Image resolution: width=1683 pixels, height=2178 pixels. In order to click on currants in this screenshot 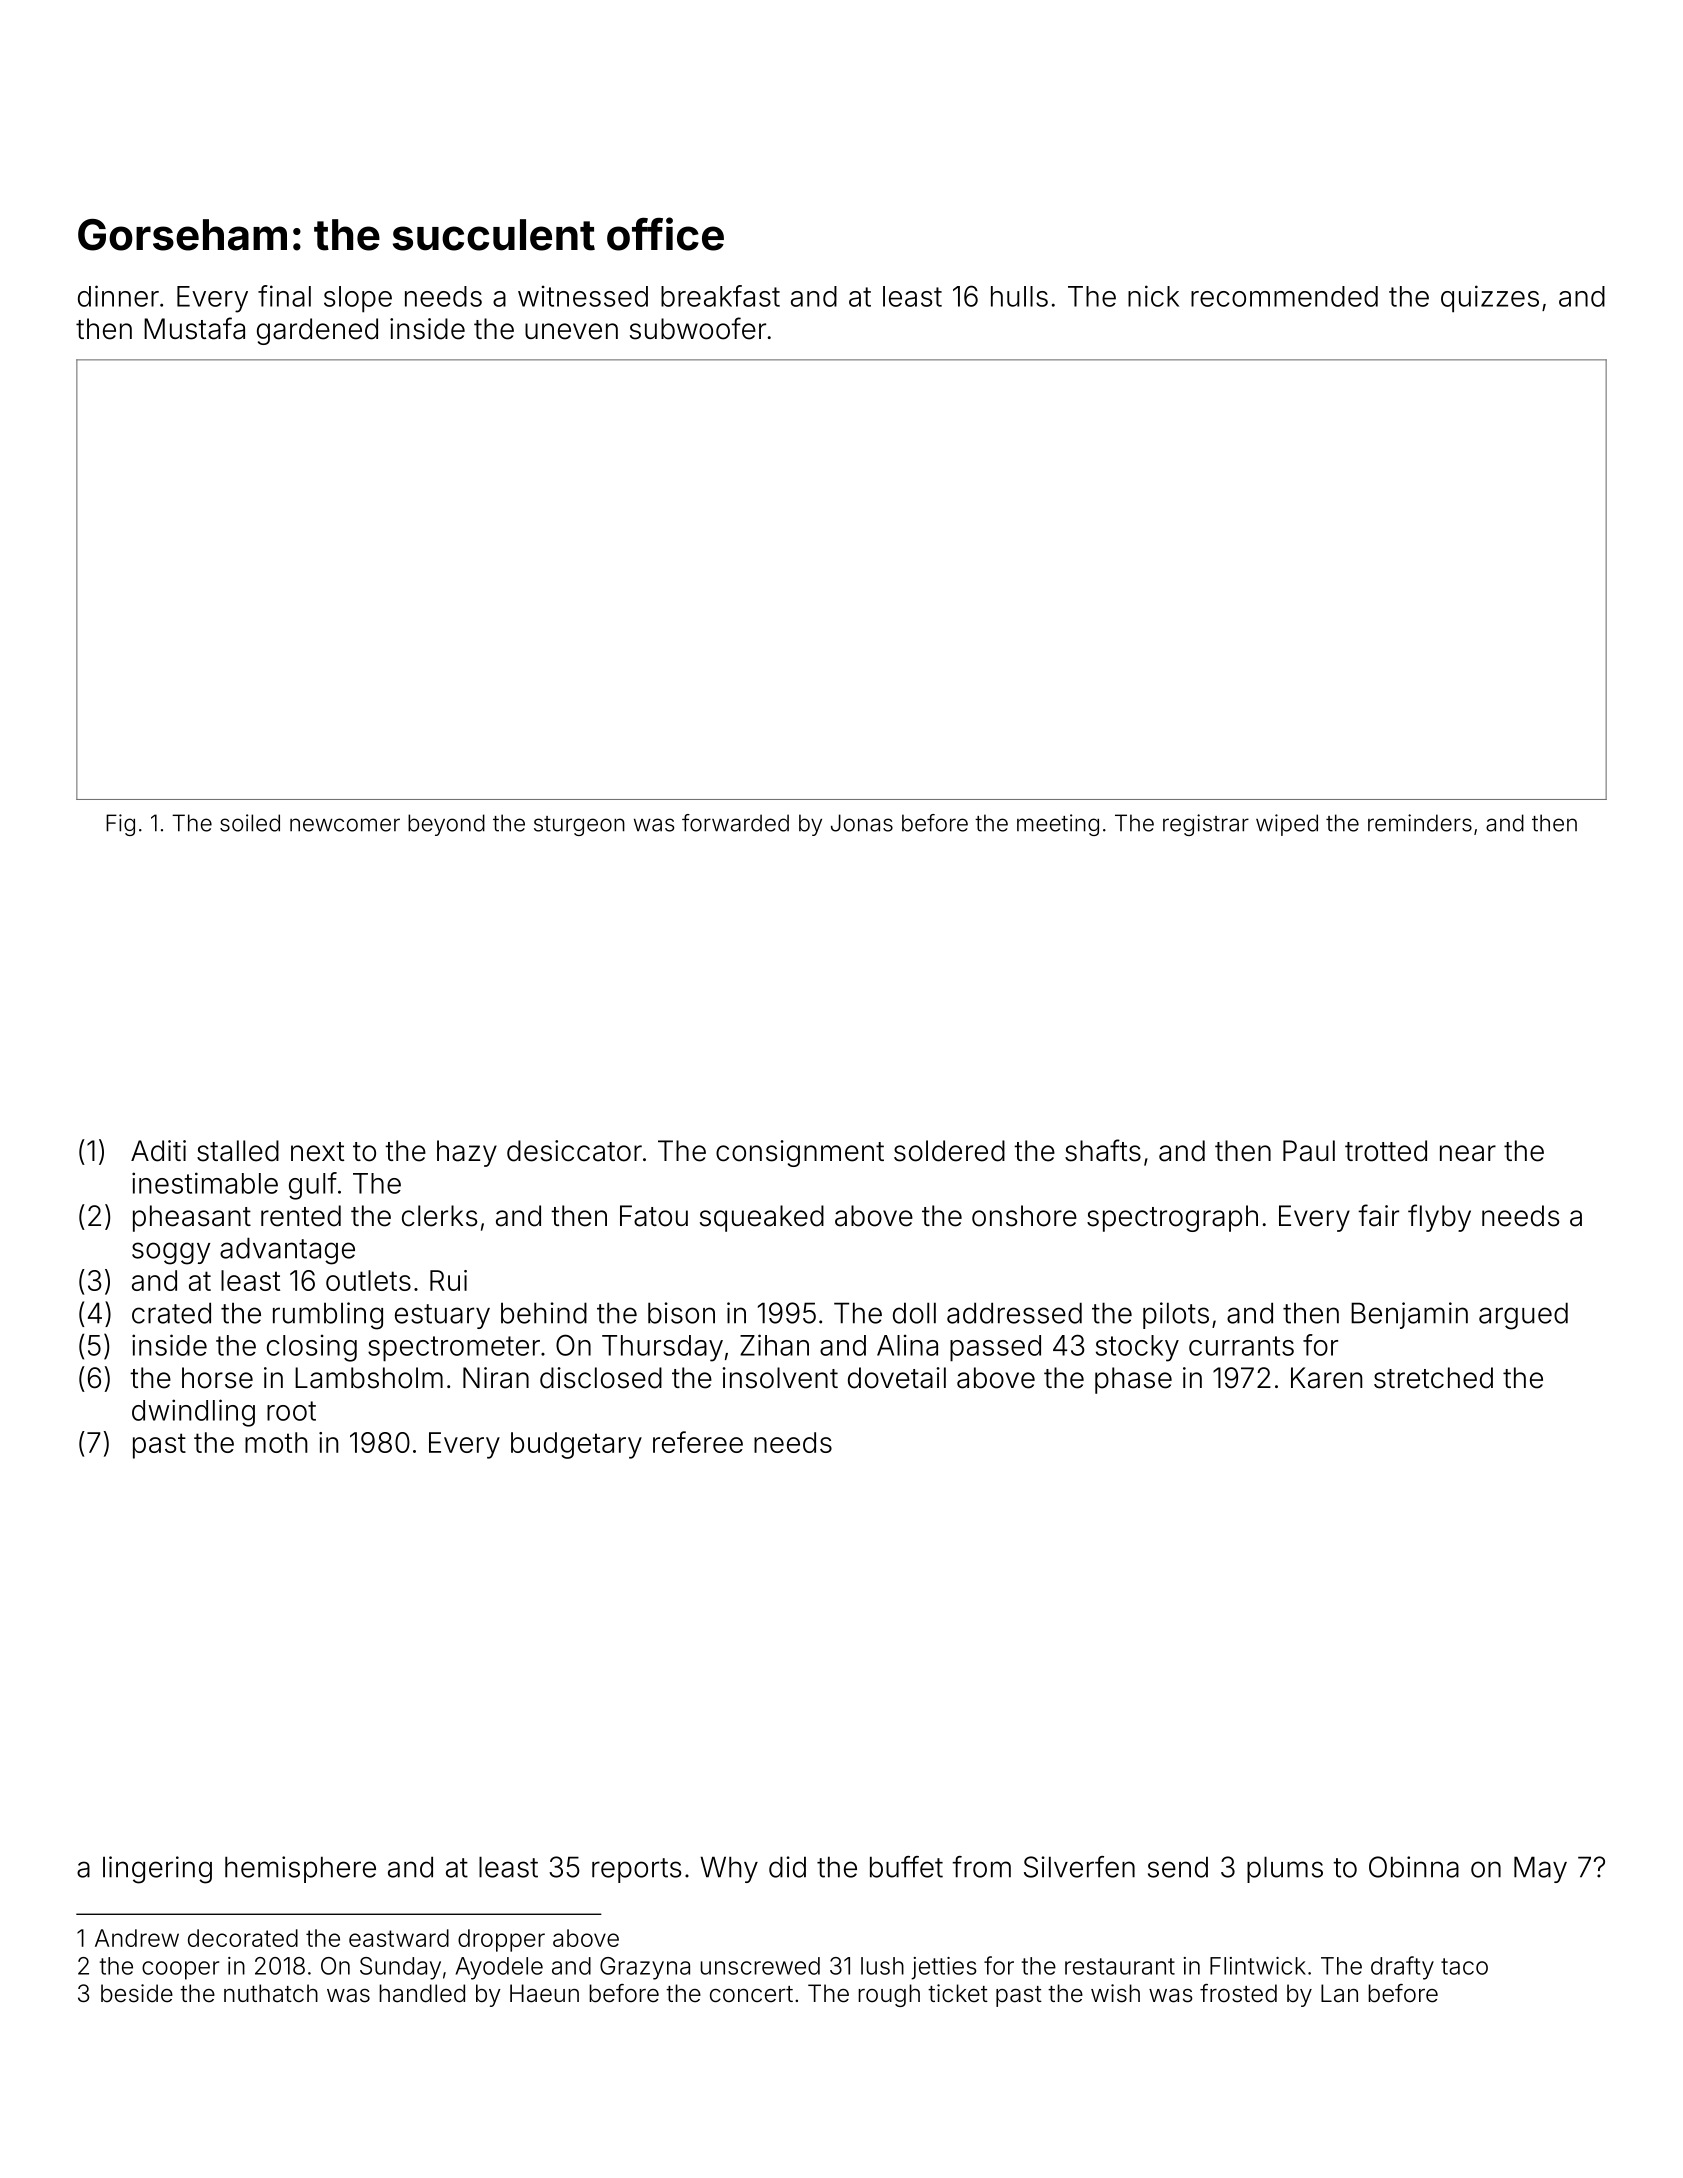, I will do `click(1241, 1346)`.
